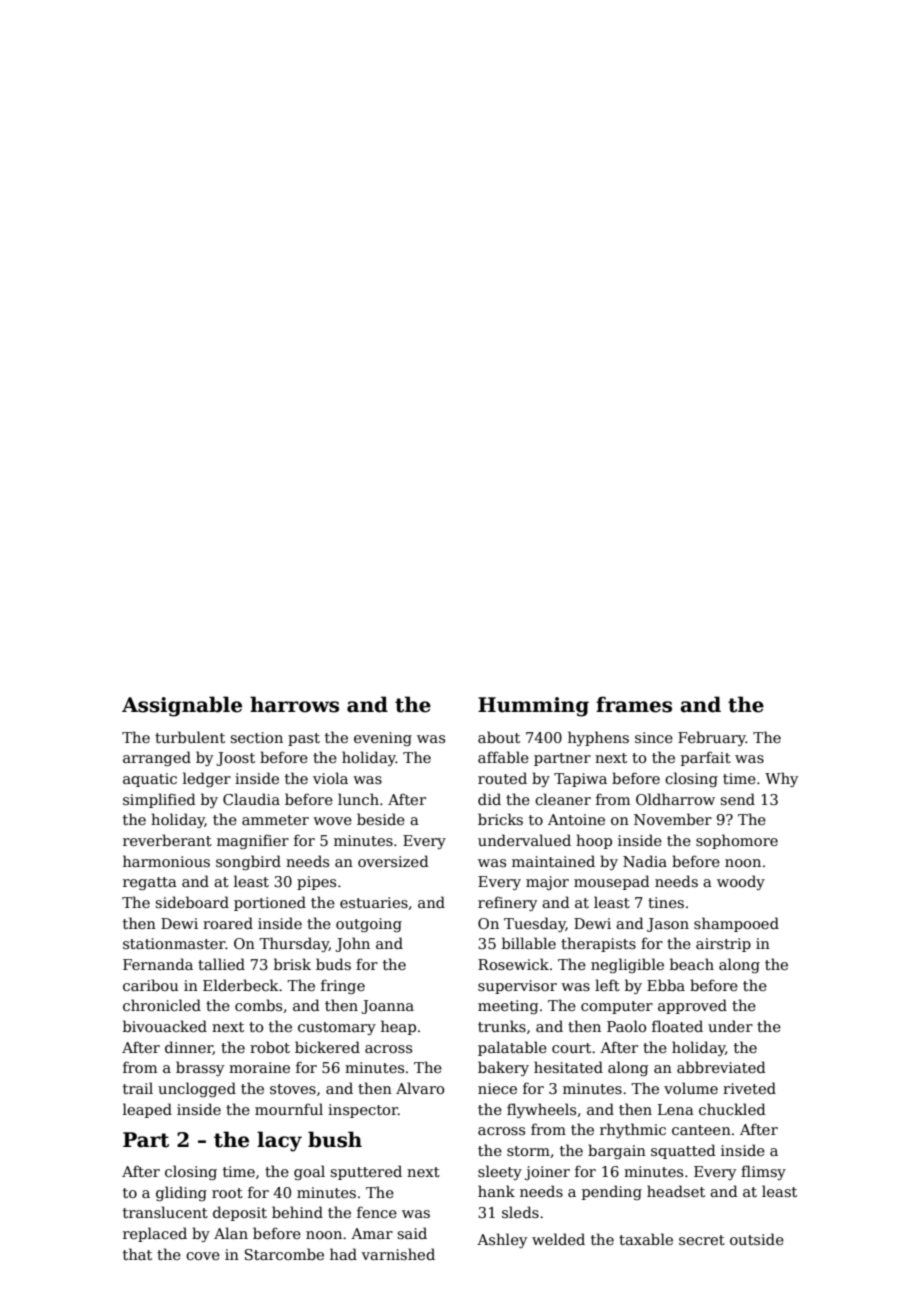 Image resolution: width=924 pixels, height=1308 pixels. I want to click on woody, so click(741, 882).
